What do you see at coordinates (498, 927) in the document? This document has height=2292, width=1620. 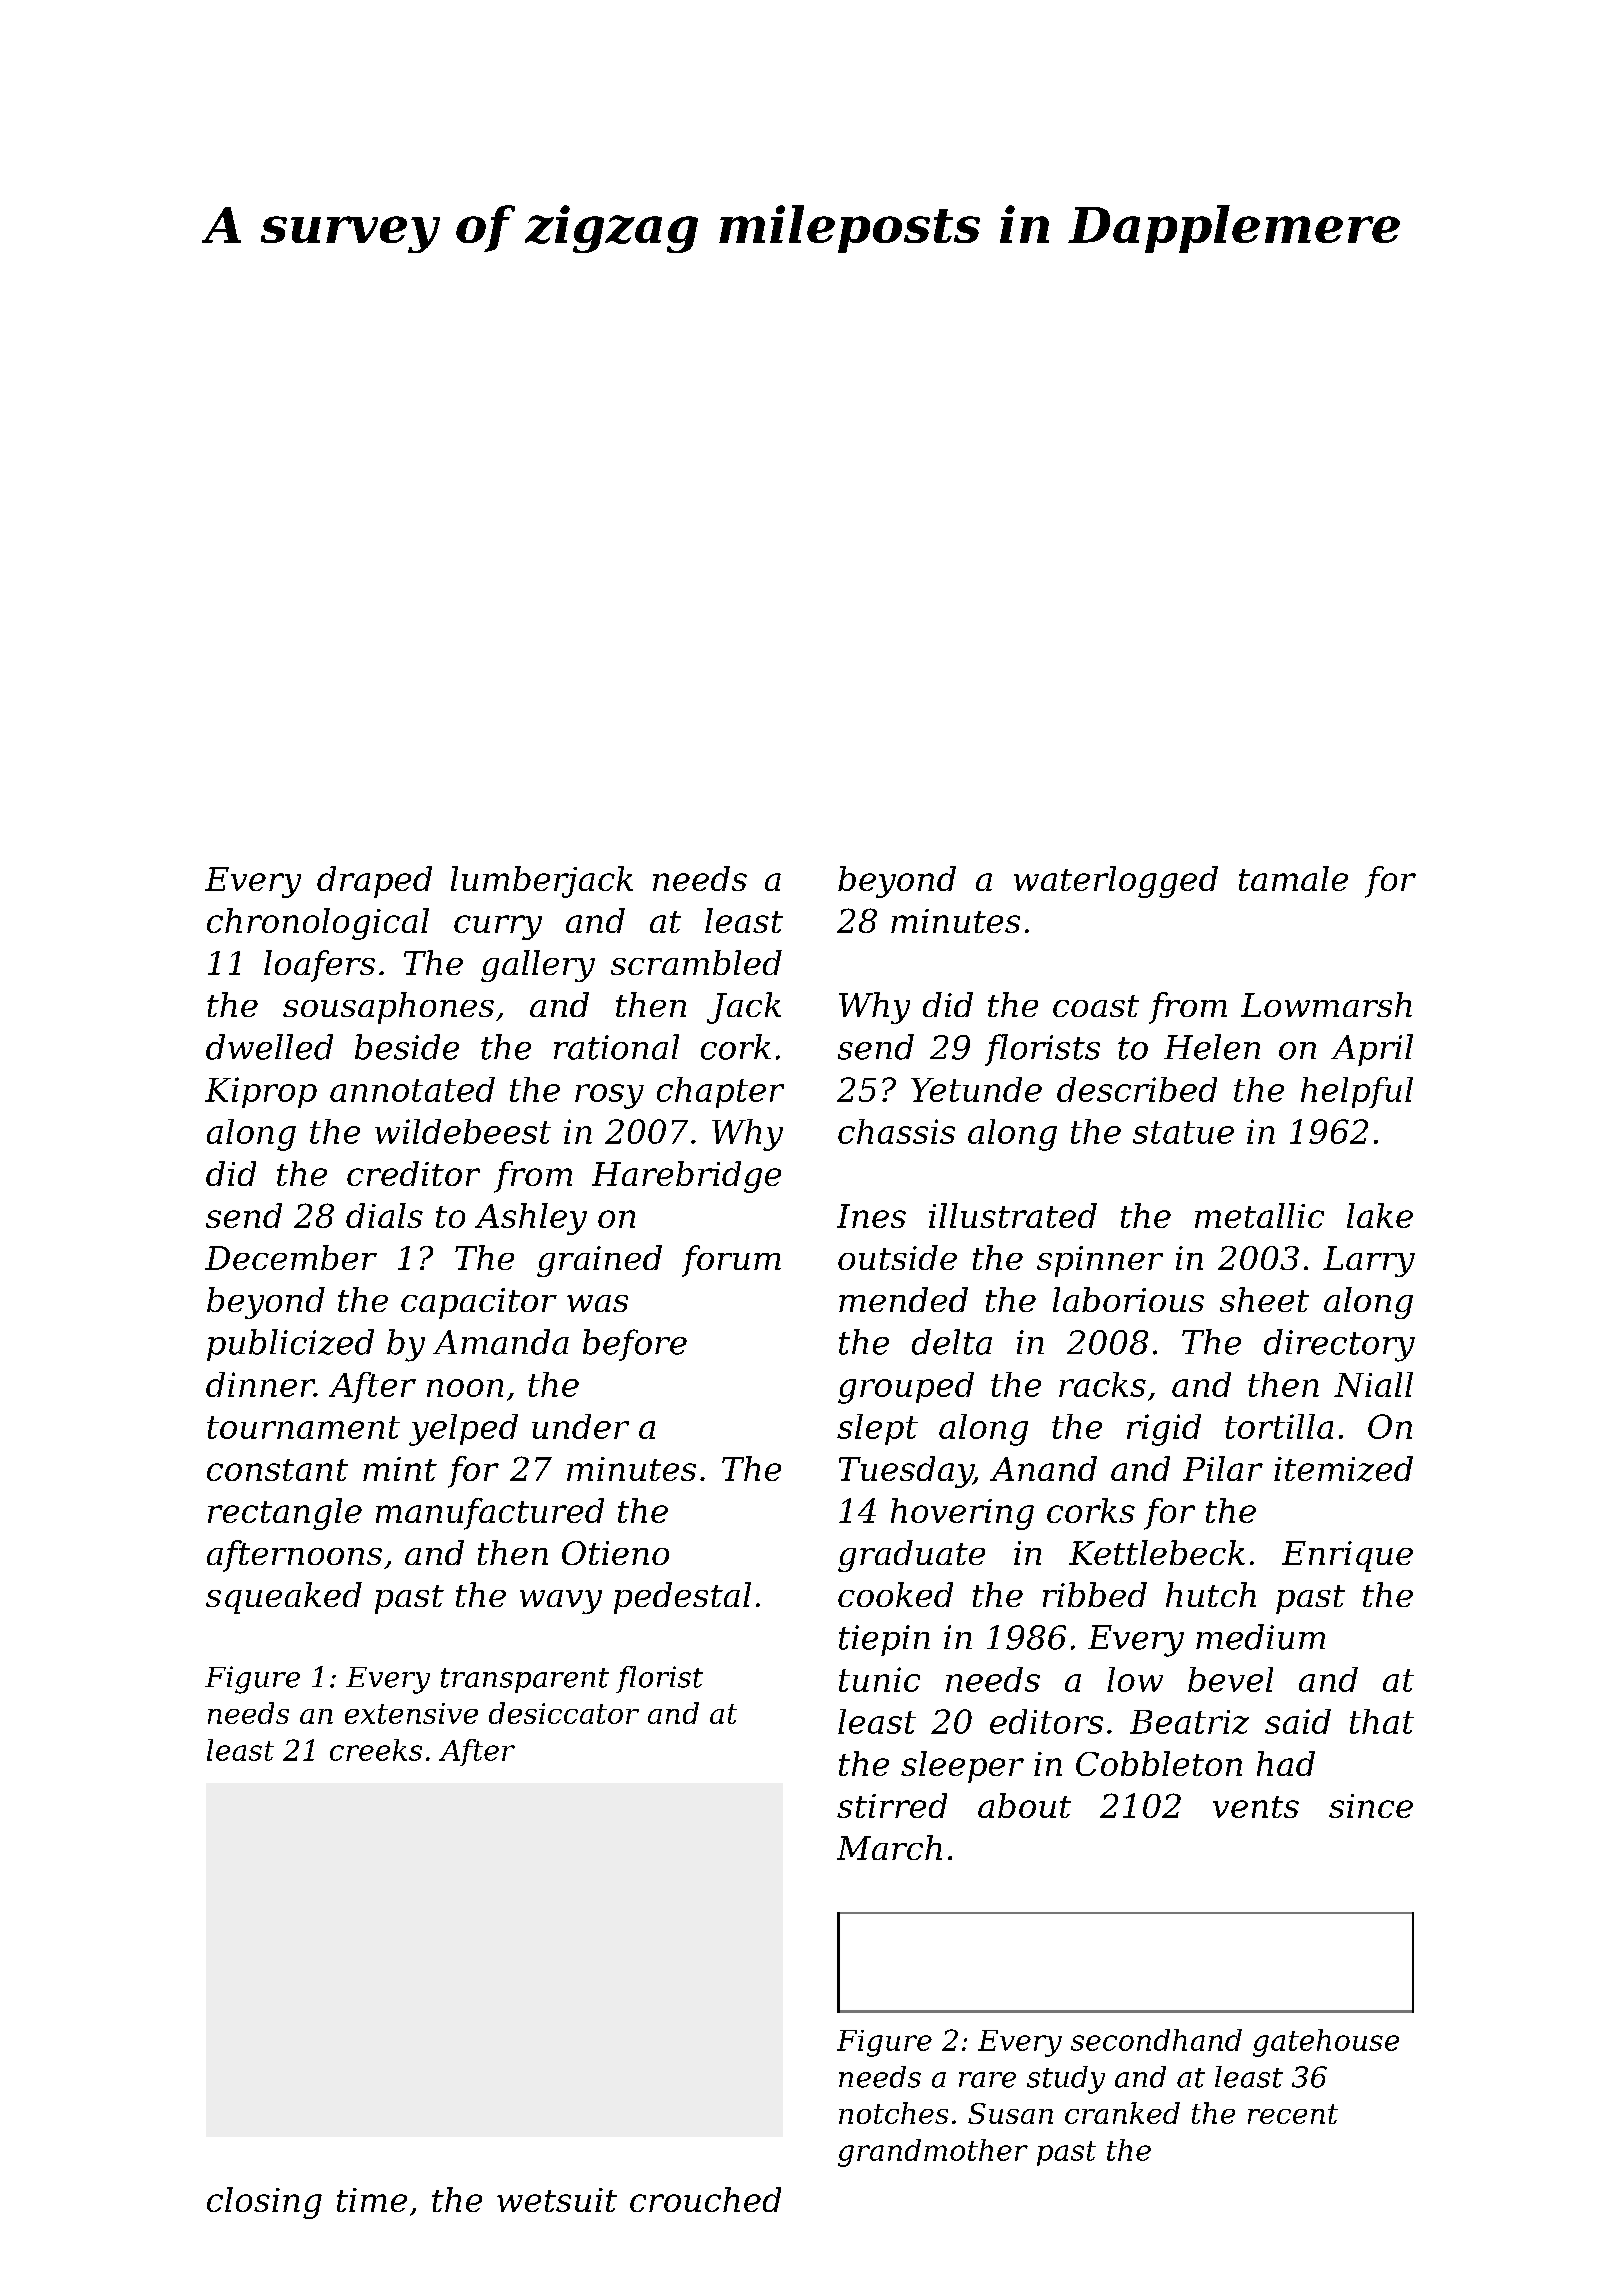 I see `curry` at bounding box center [498, 927].
